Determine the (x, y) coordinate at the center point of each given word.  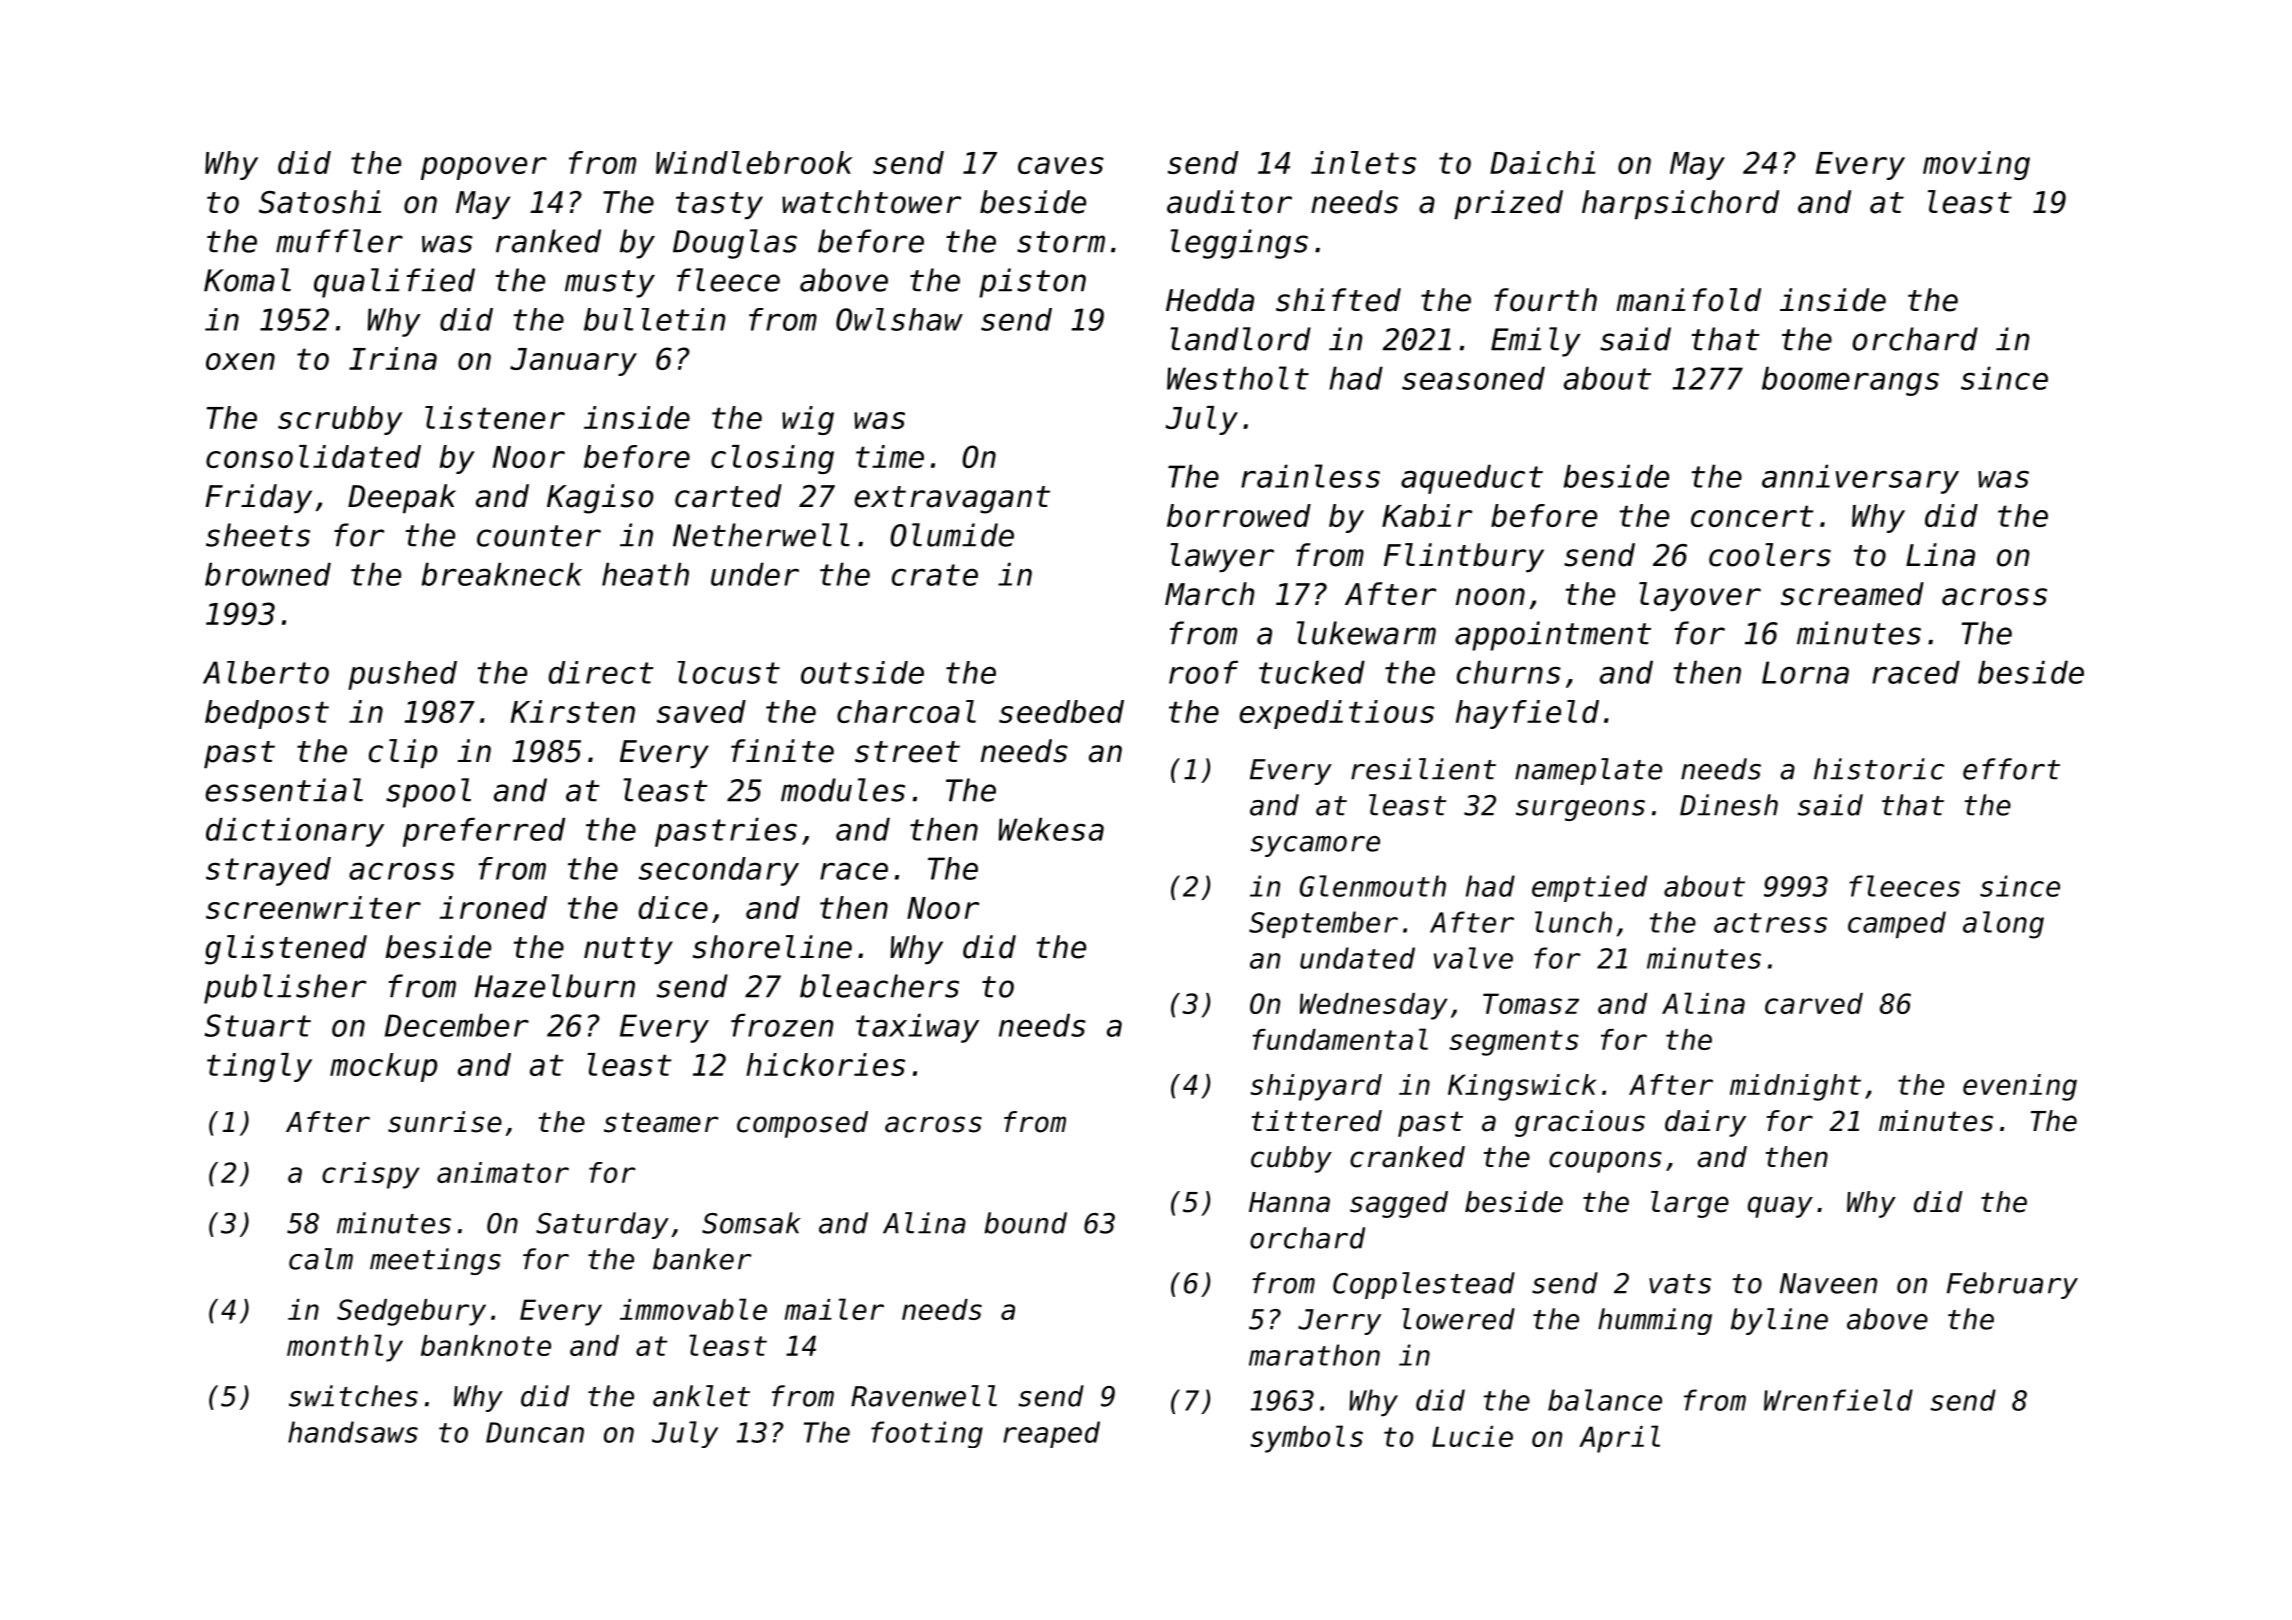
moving (1976, 165)
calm (321, 1259)
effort (2011, 769)
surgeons (1580, 810)
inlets (1363, 162)
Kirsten (573, 711)
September (1323, 924)
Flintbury (1464, 557)
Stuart (258, 1025)
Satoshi (320, 202)
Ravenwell (924, 1396)
